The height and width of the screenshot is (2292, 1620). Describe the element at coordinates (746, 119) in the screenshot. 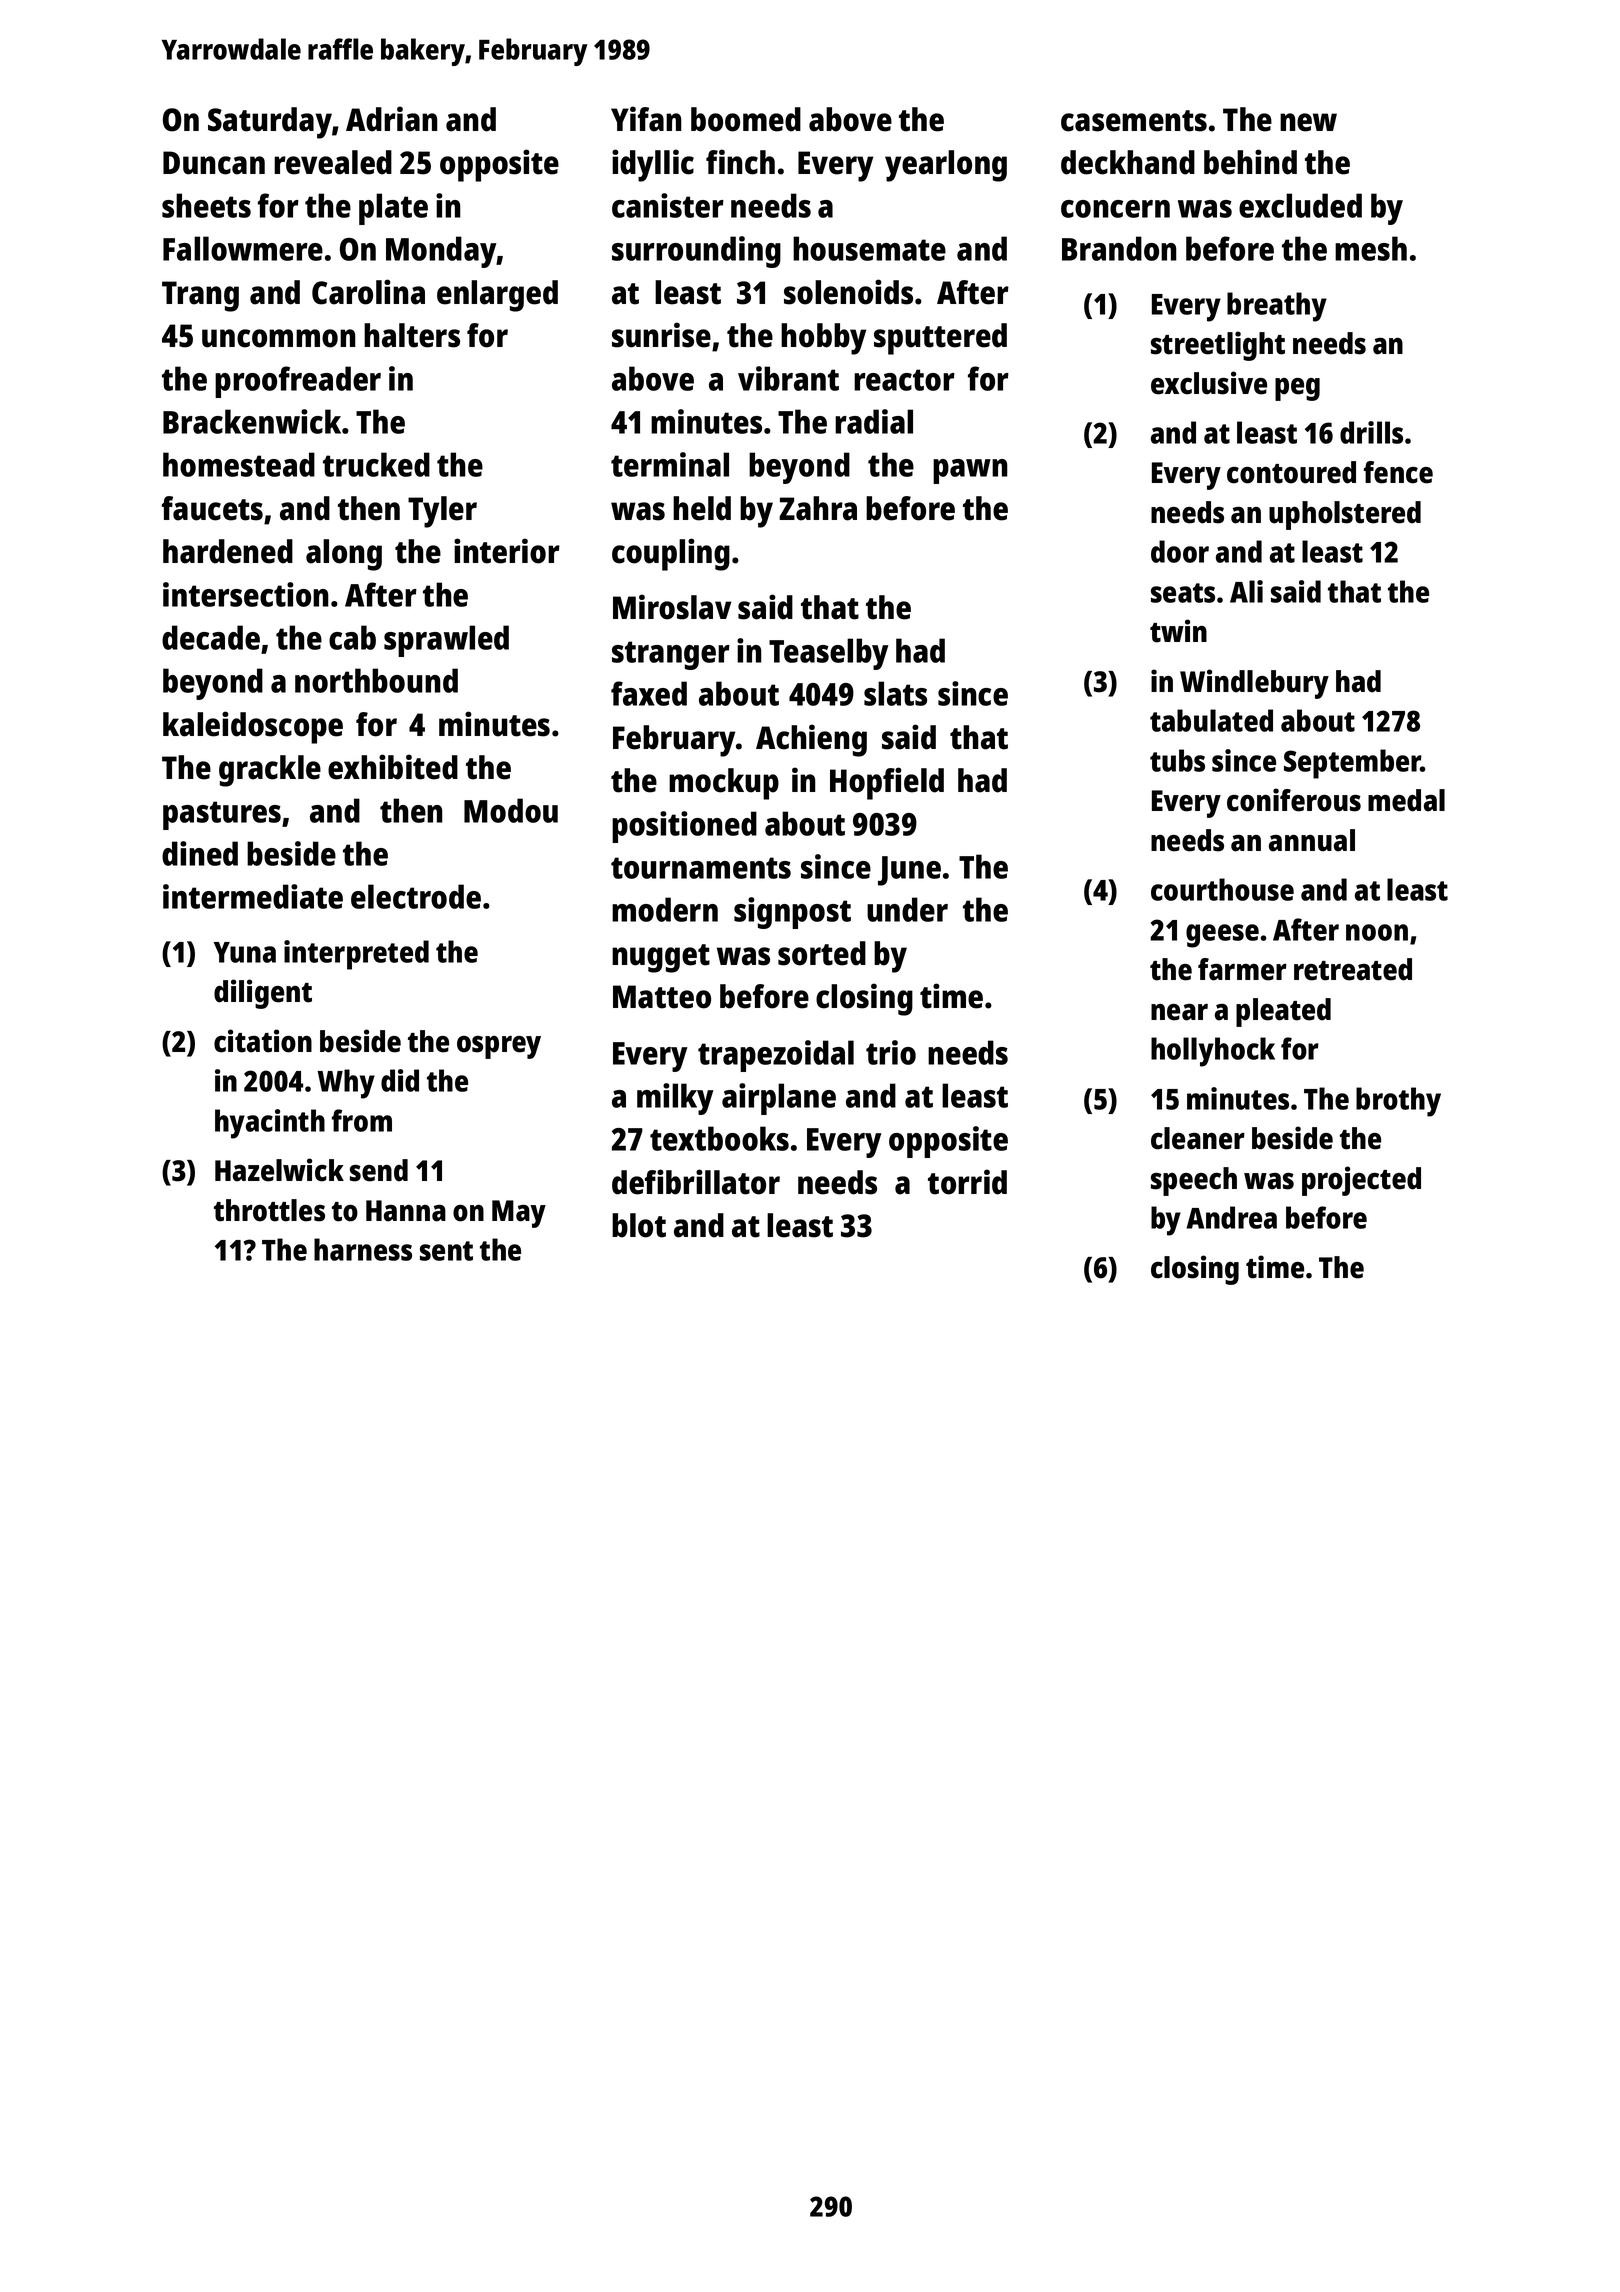

I see `boomed` at that location.
